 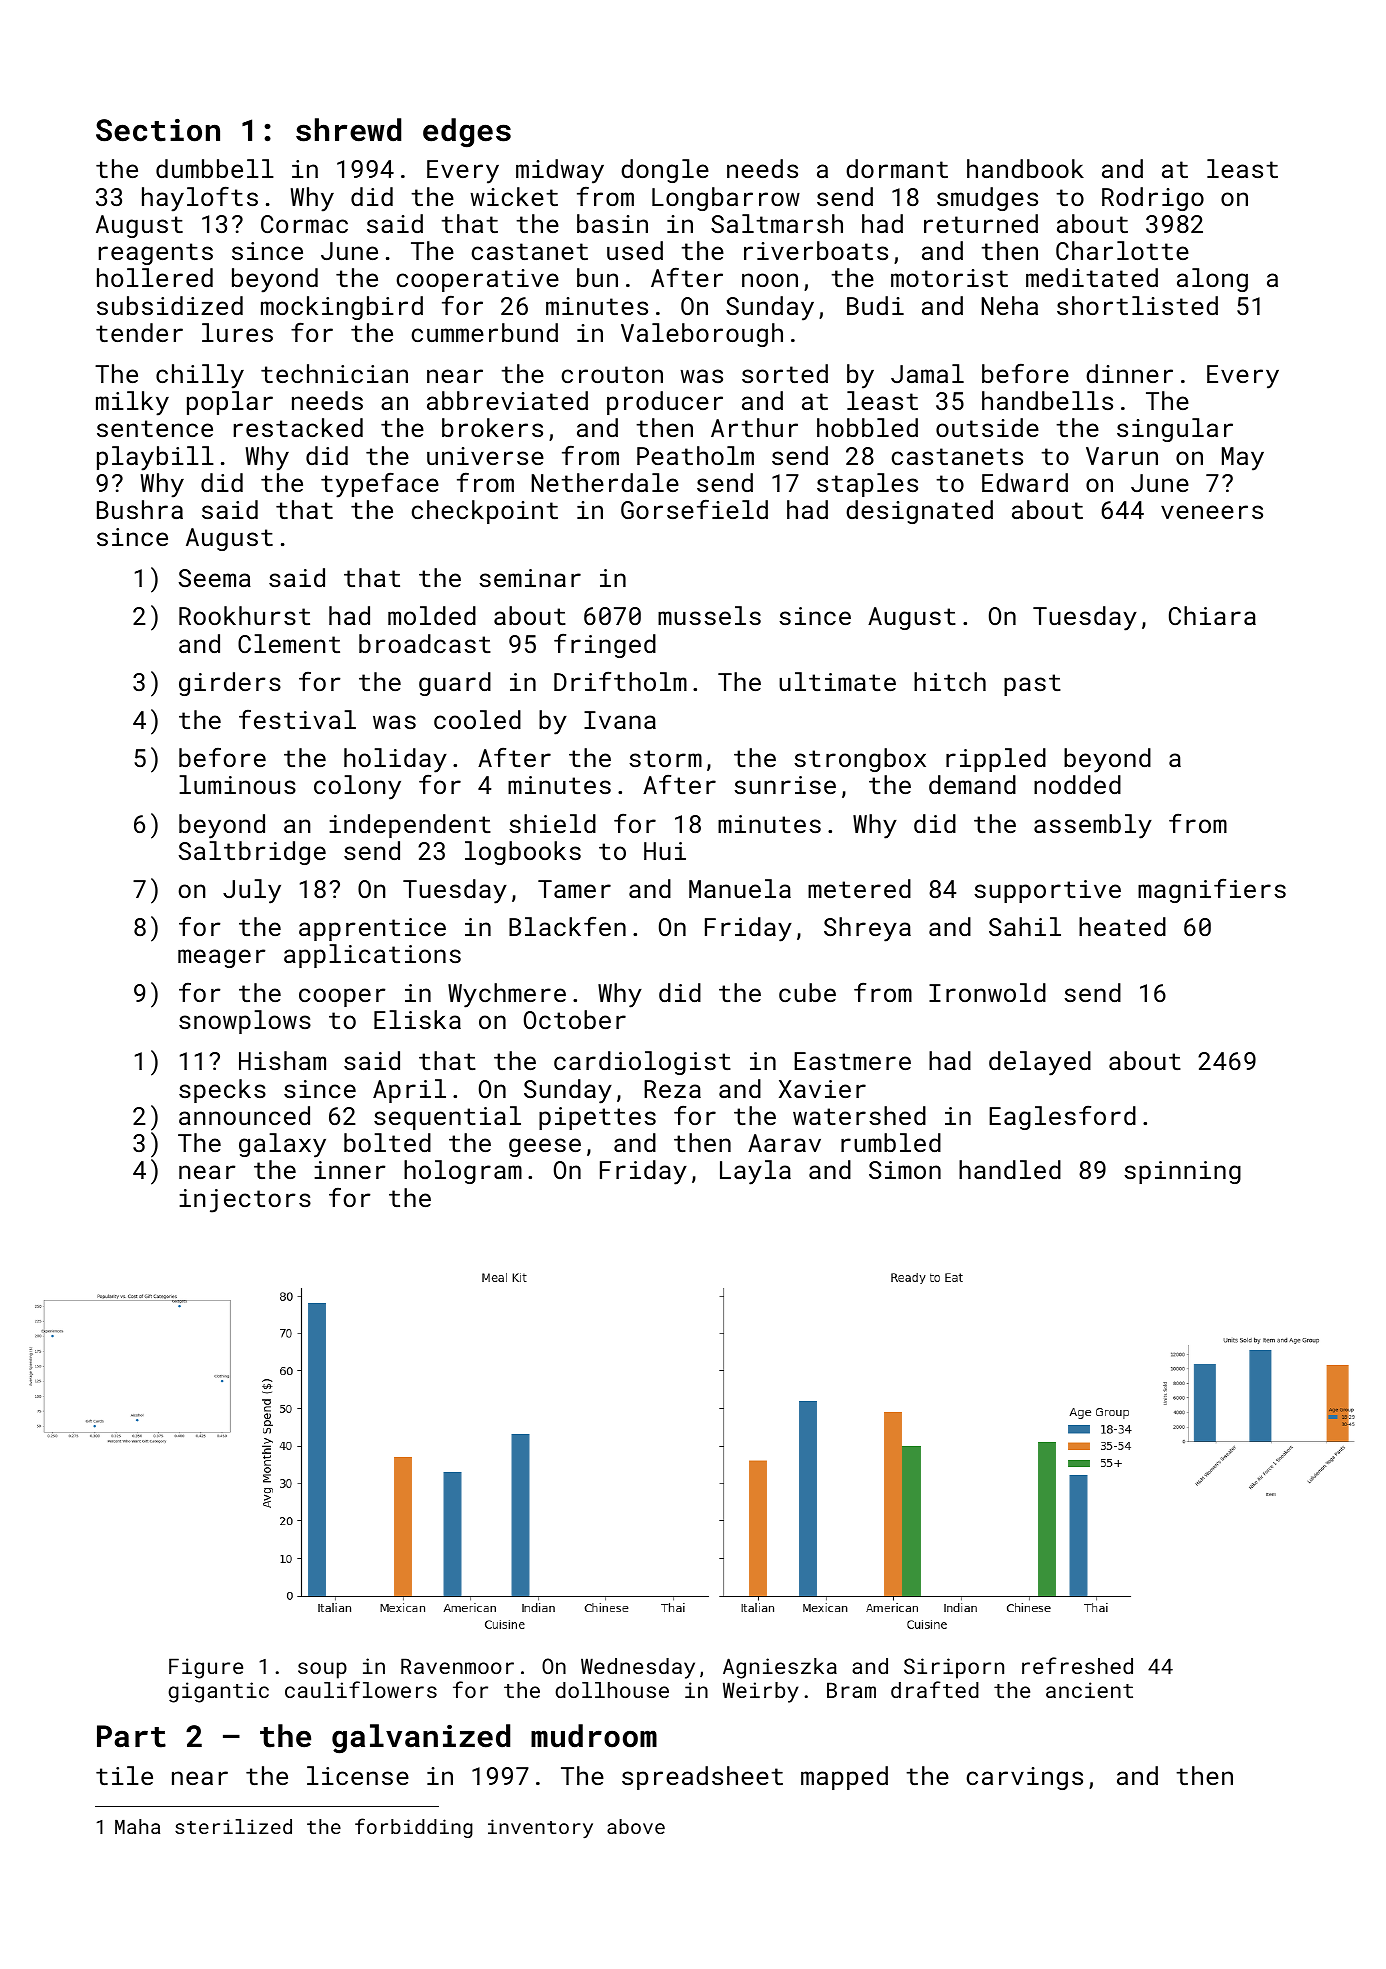 What do you see at coordinates (348, 130) in the page?
I see `shrewd` at bounding box center [348, 130].
